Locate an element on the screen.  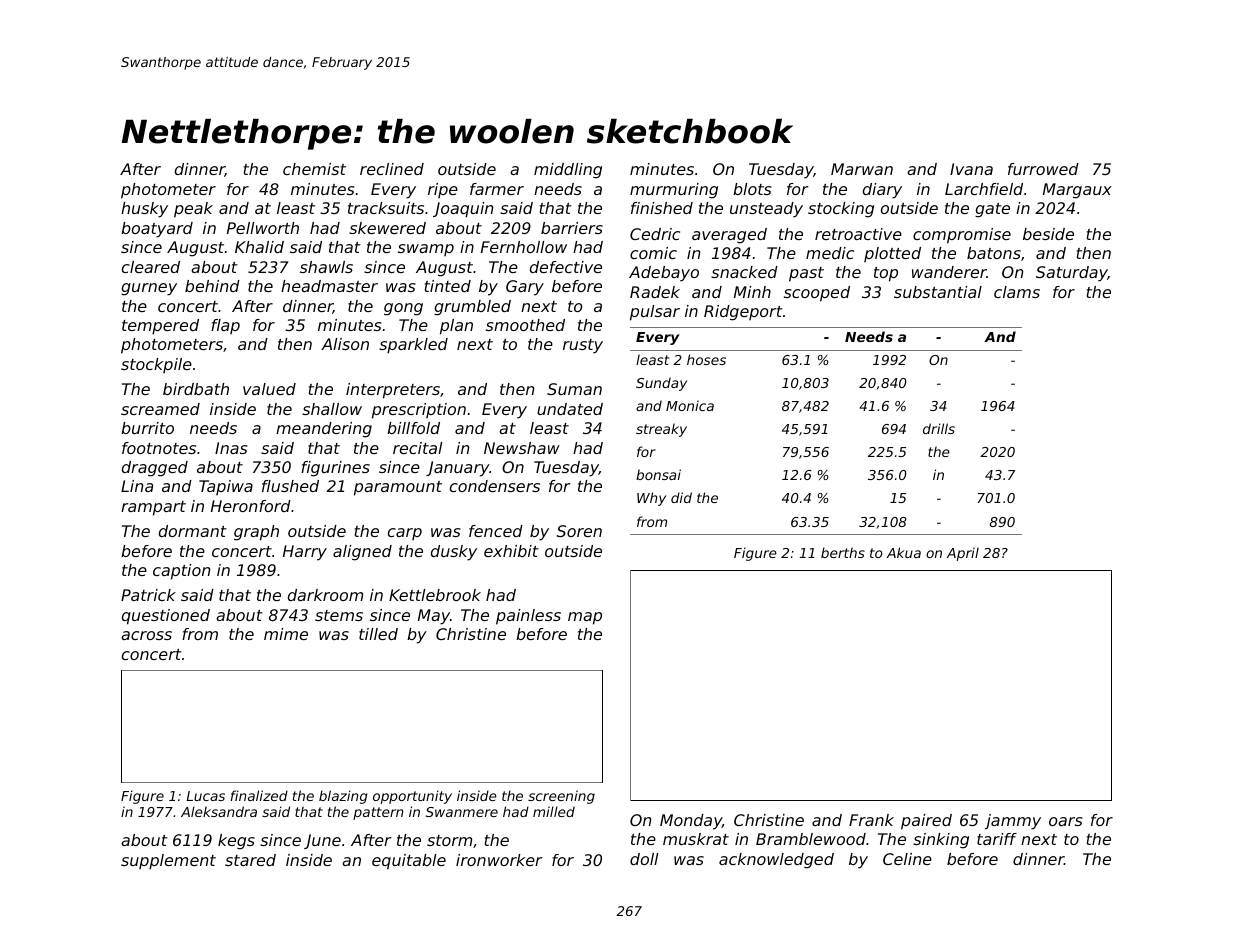
Adebayo is located at coordinates (664, 274).
